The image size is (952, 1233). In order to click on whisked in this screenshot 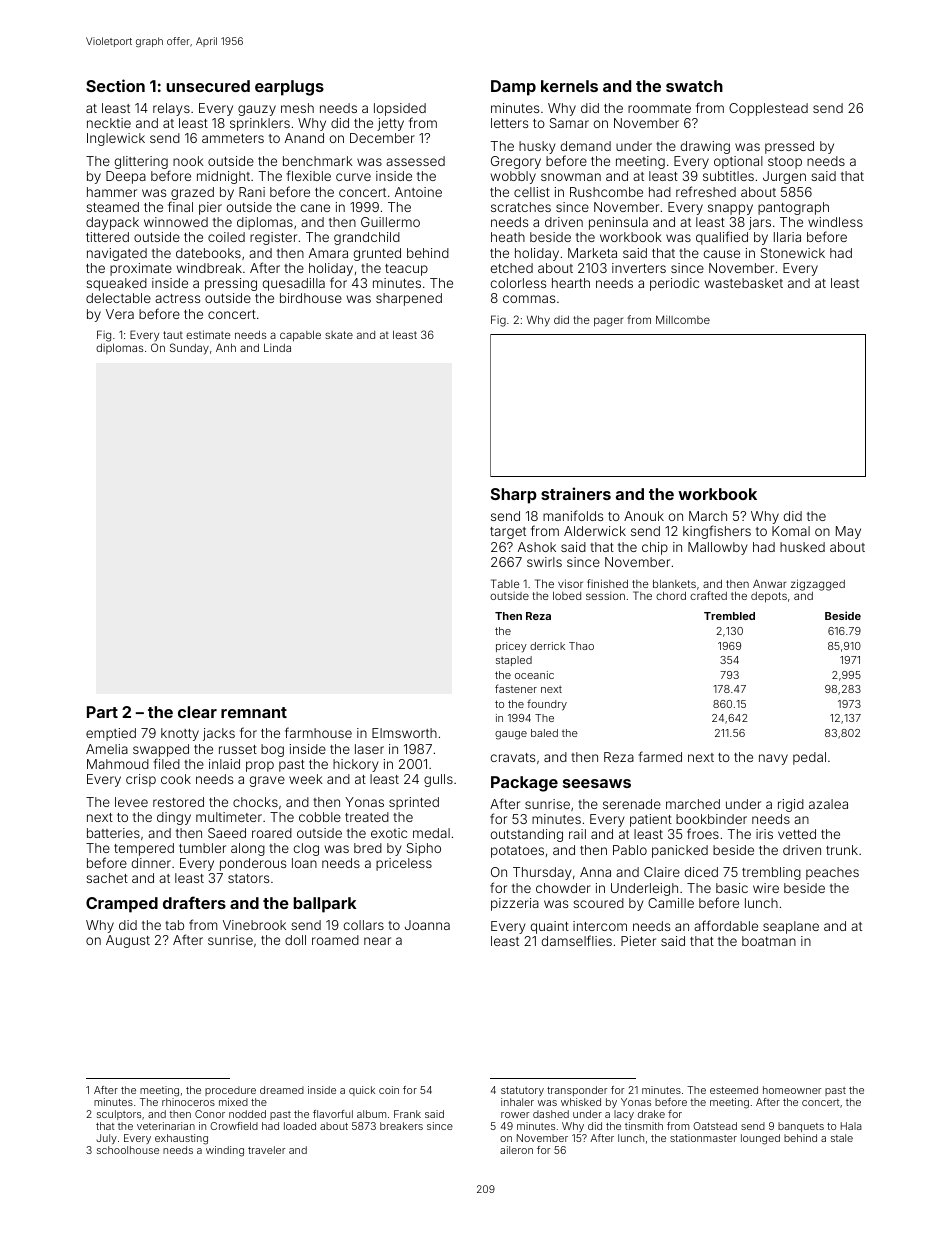, I will do `click(581, 1102)`.
